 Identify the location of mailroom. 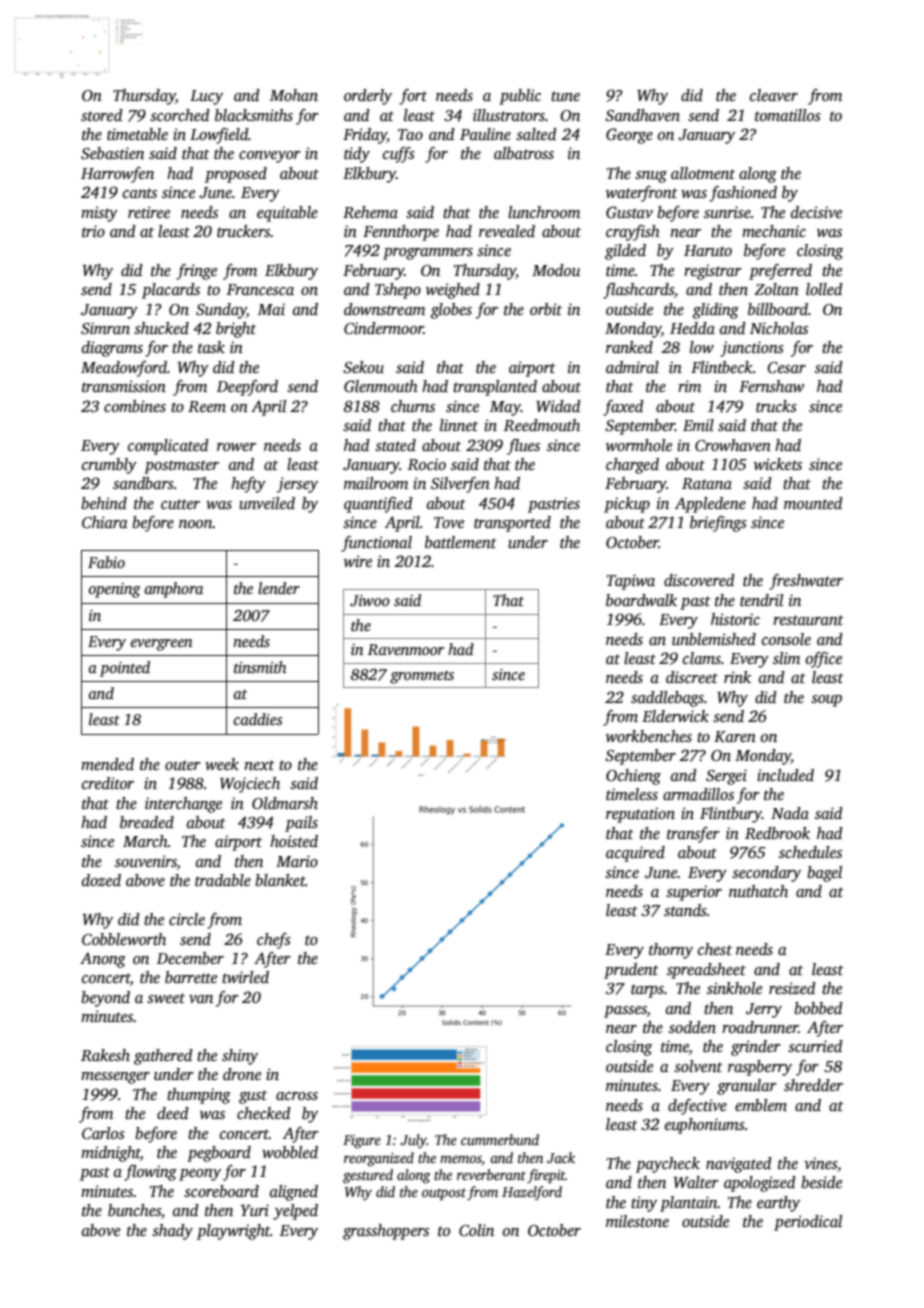
(376, 483).
